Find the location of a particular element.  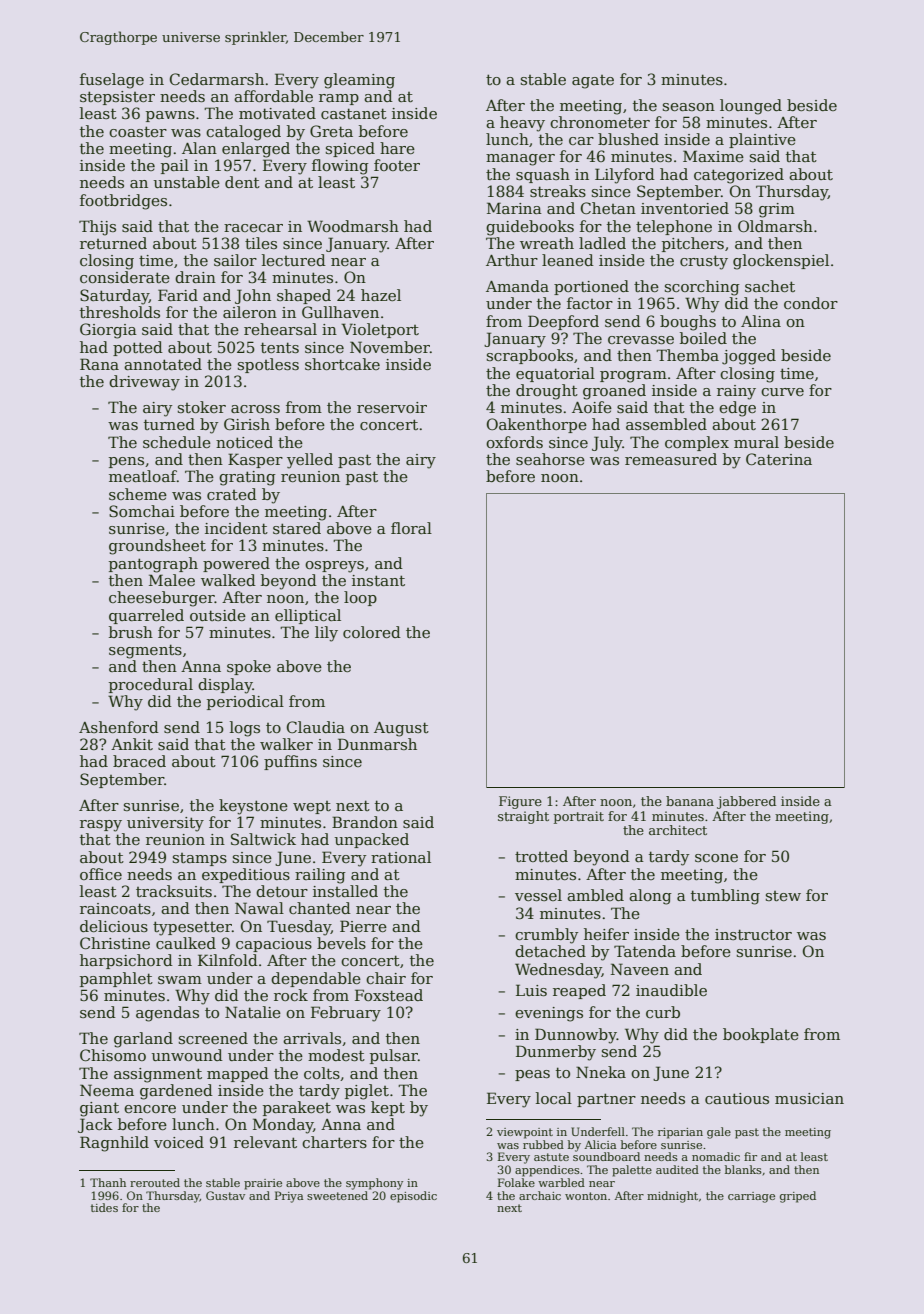

August is located at coordinates (401, 729).
